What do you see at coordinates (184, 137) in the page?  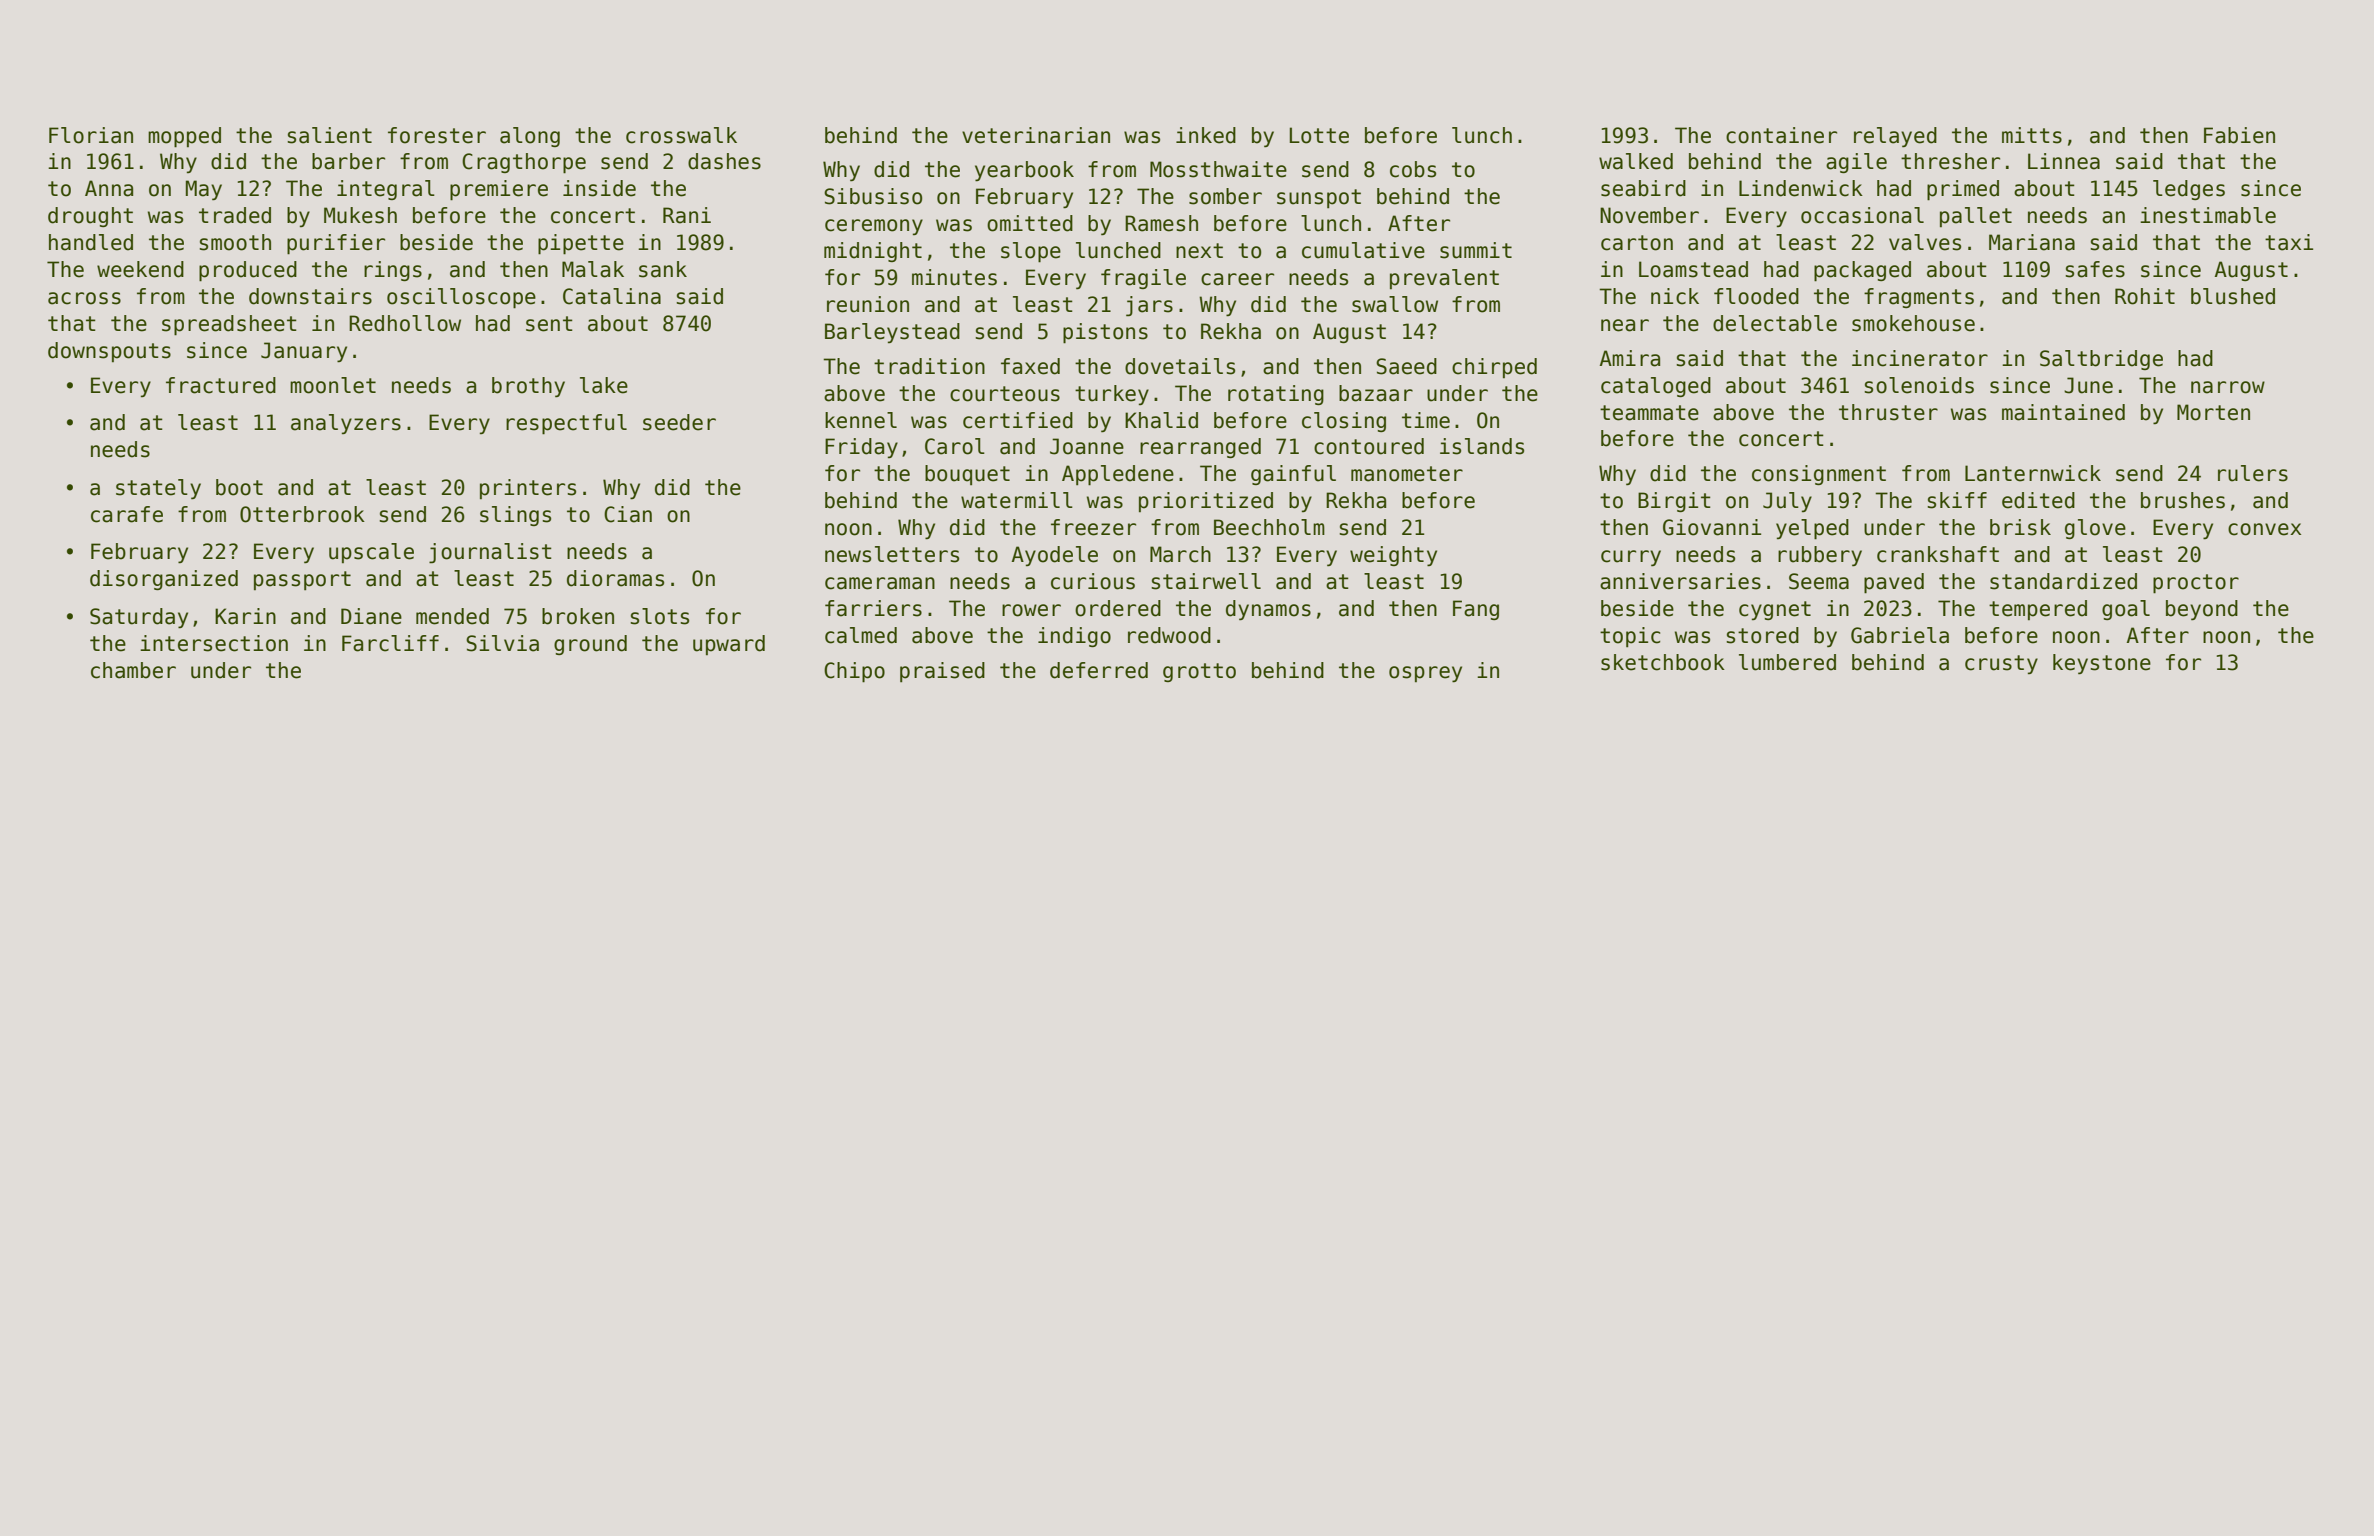 I see `mopped` at bounding box center [184, 137].
